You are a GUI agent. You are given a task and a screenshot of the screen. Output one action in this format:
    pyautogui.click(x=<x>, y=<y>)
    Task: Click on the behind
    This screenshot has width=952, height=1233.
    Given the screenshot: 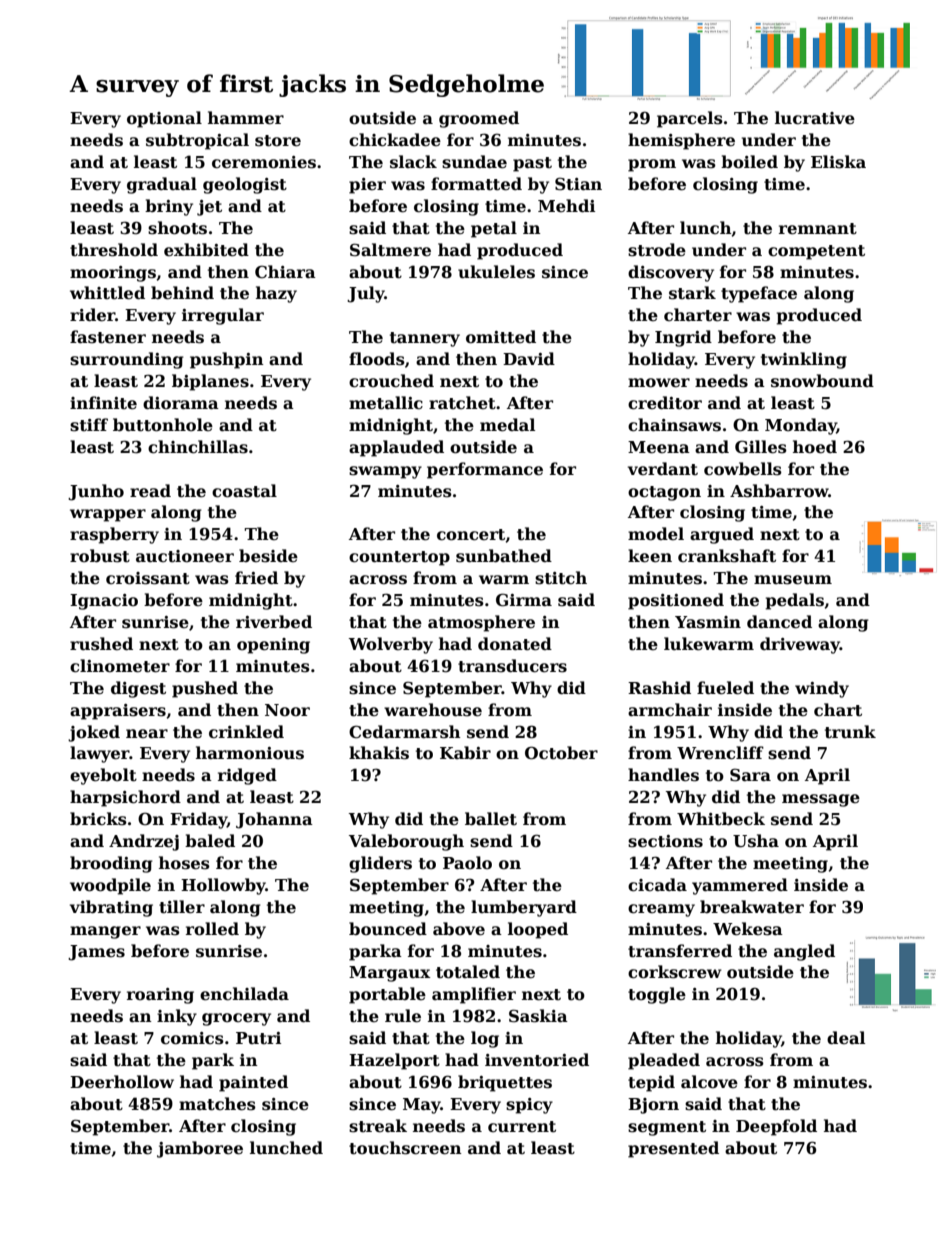 What is the action you would take?
    pyautogui.click(x=182, y=293)
